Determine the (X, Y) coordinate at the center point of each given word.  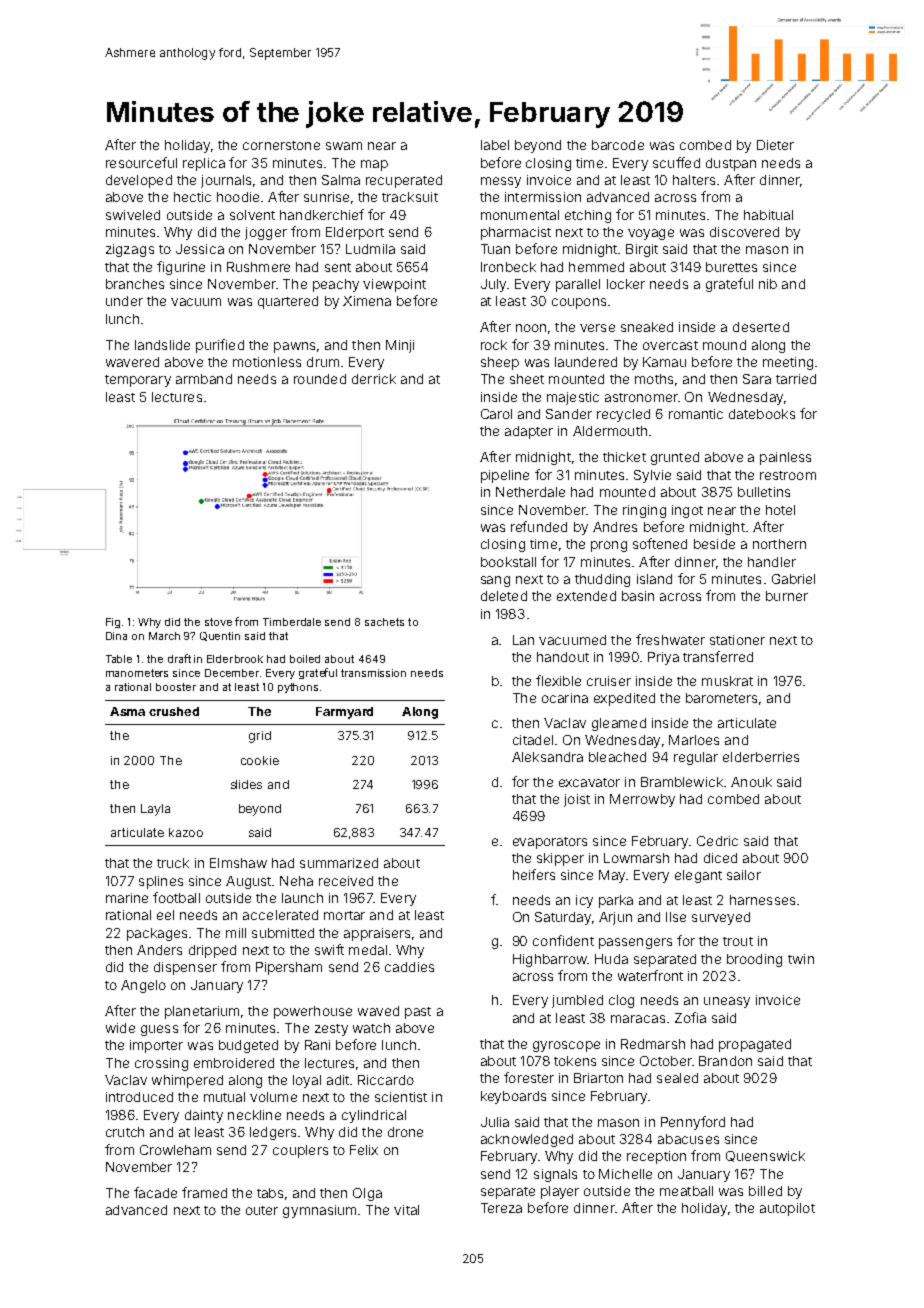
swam (344, 146)
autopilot (787, 1209)
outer (262, 1210)
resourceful (141, 162)
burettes (731, 267)
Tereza (501, 1208)
